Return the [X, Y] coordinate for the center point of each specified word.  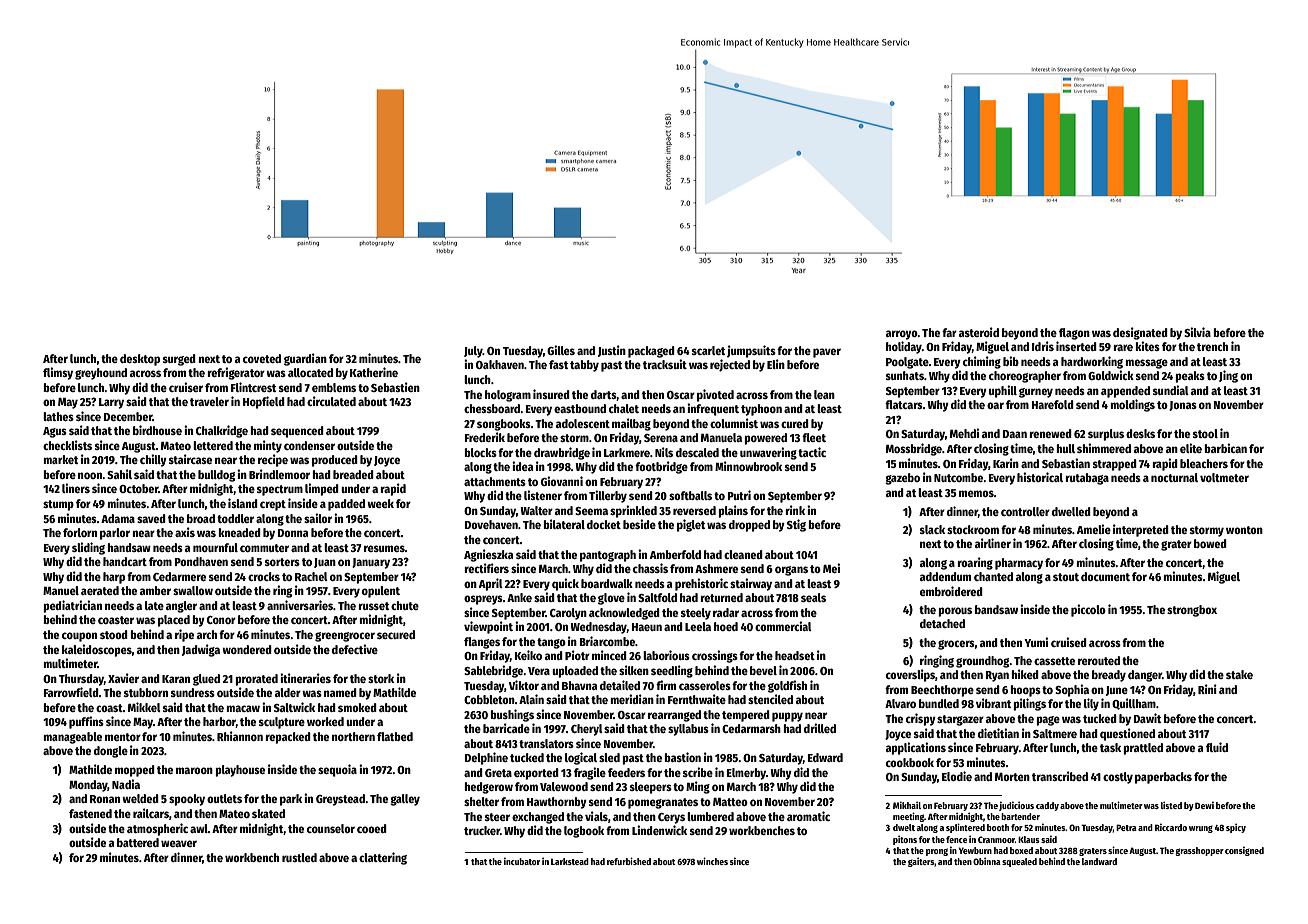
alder [288, 692]
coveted [262, 358]
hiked [1025, 674]
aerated [100, 590]
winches [712, 861]
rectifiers [486, 568]
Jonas [1183, 406]
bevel [763, 670]
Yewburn [975, 850]
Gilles [561, 350]
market [60, 459]
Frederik [485, 437]
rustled [299, 857]
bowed [1210, 543]
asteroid [979, 332]
